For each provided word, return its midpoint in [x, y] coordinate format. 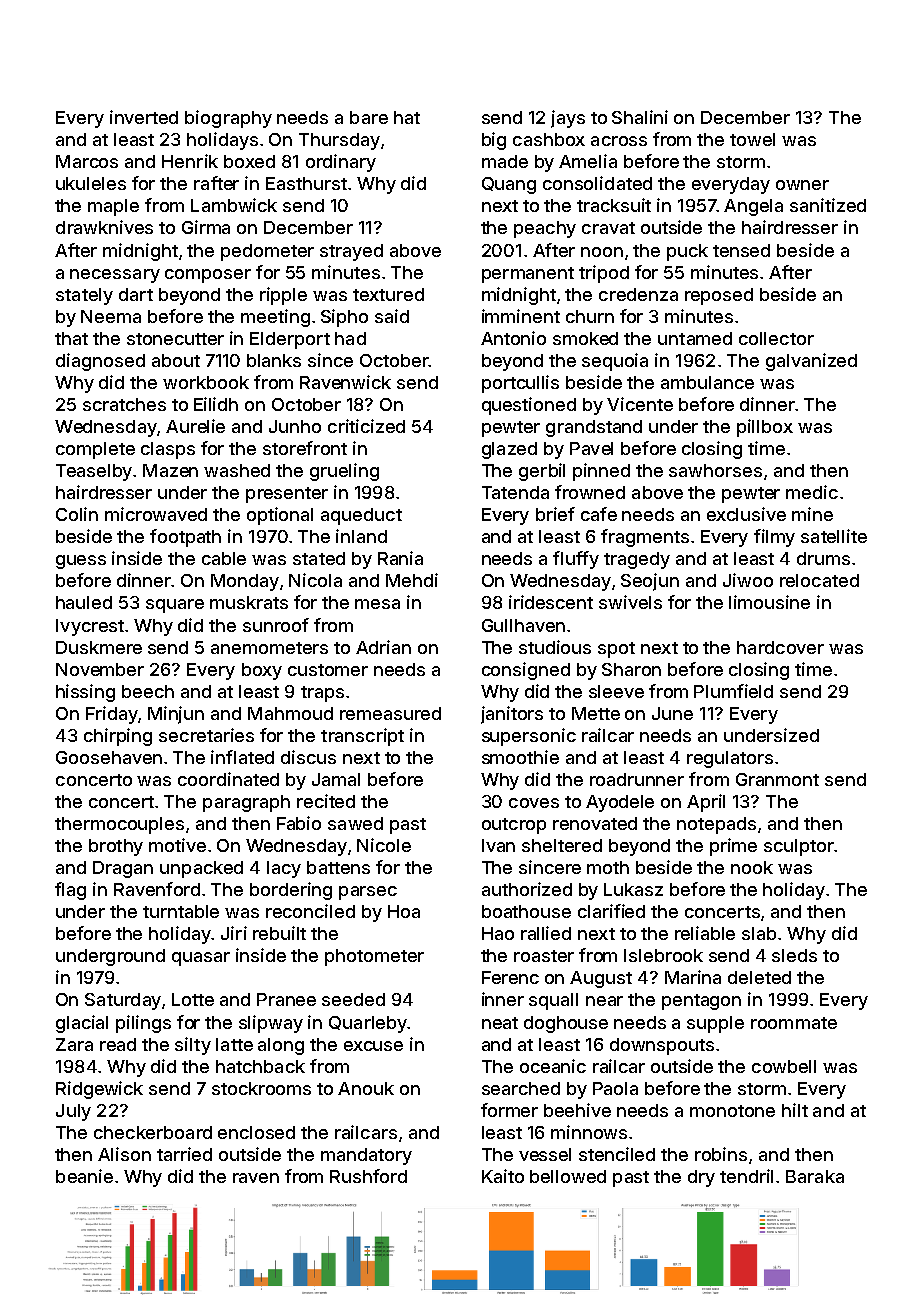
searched [521, 1088]
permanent [528, 275]
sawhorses [715, 470]
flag [70, 891]
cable [224, 558]
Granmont [777, 779]
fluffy [576, 560]
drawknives [104, 227]
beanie [84, 1176]
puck [687, 252]
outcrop [514, 826]
